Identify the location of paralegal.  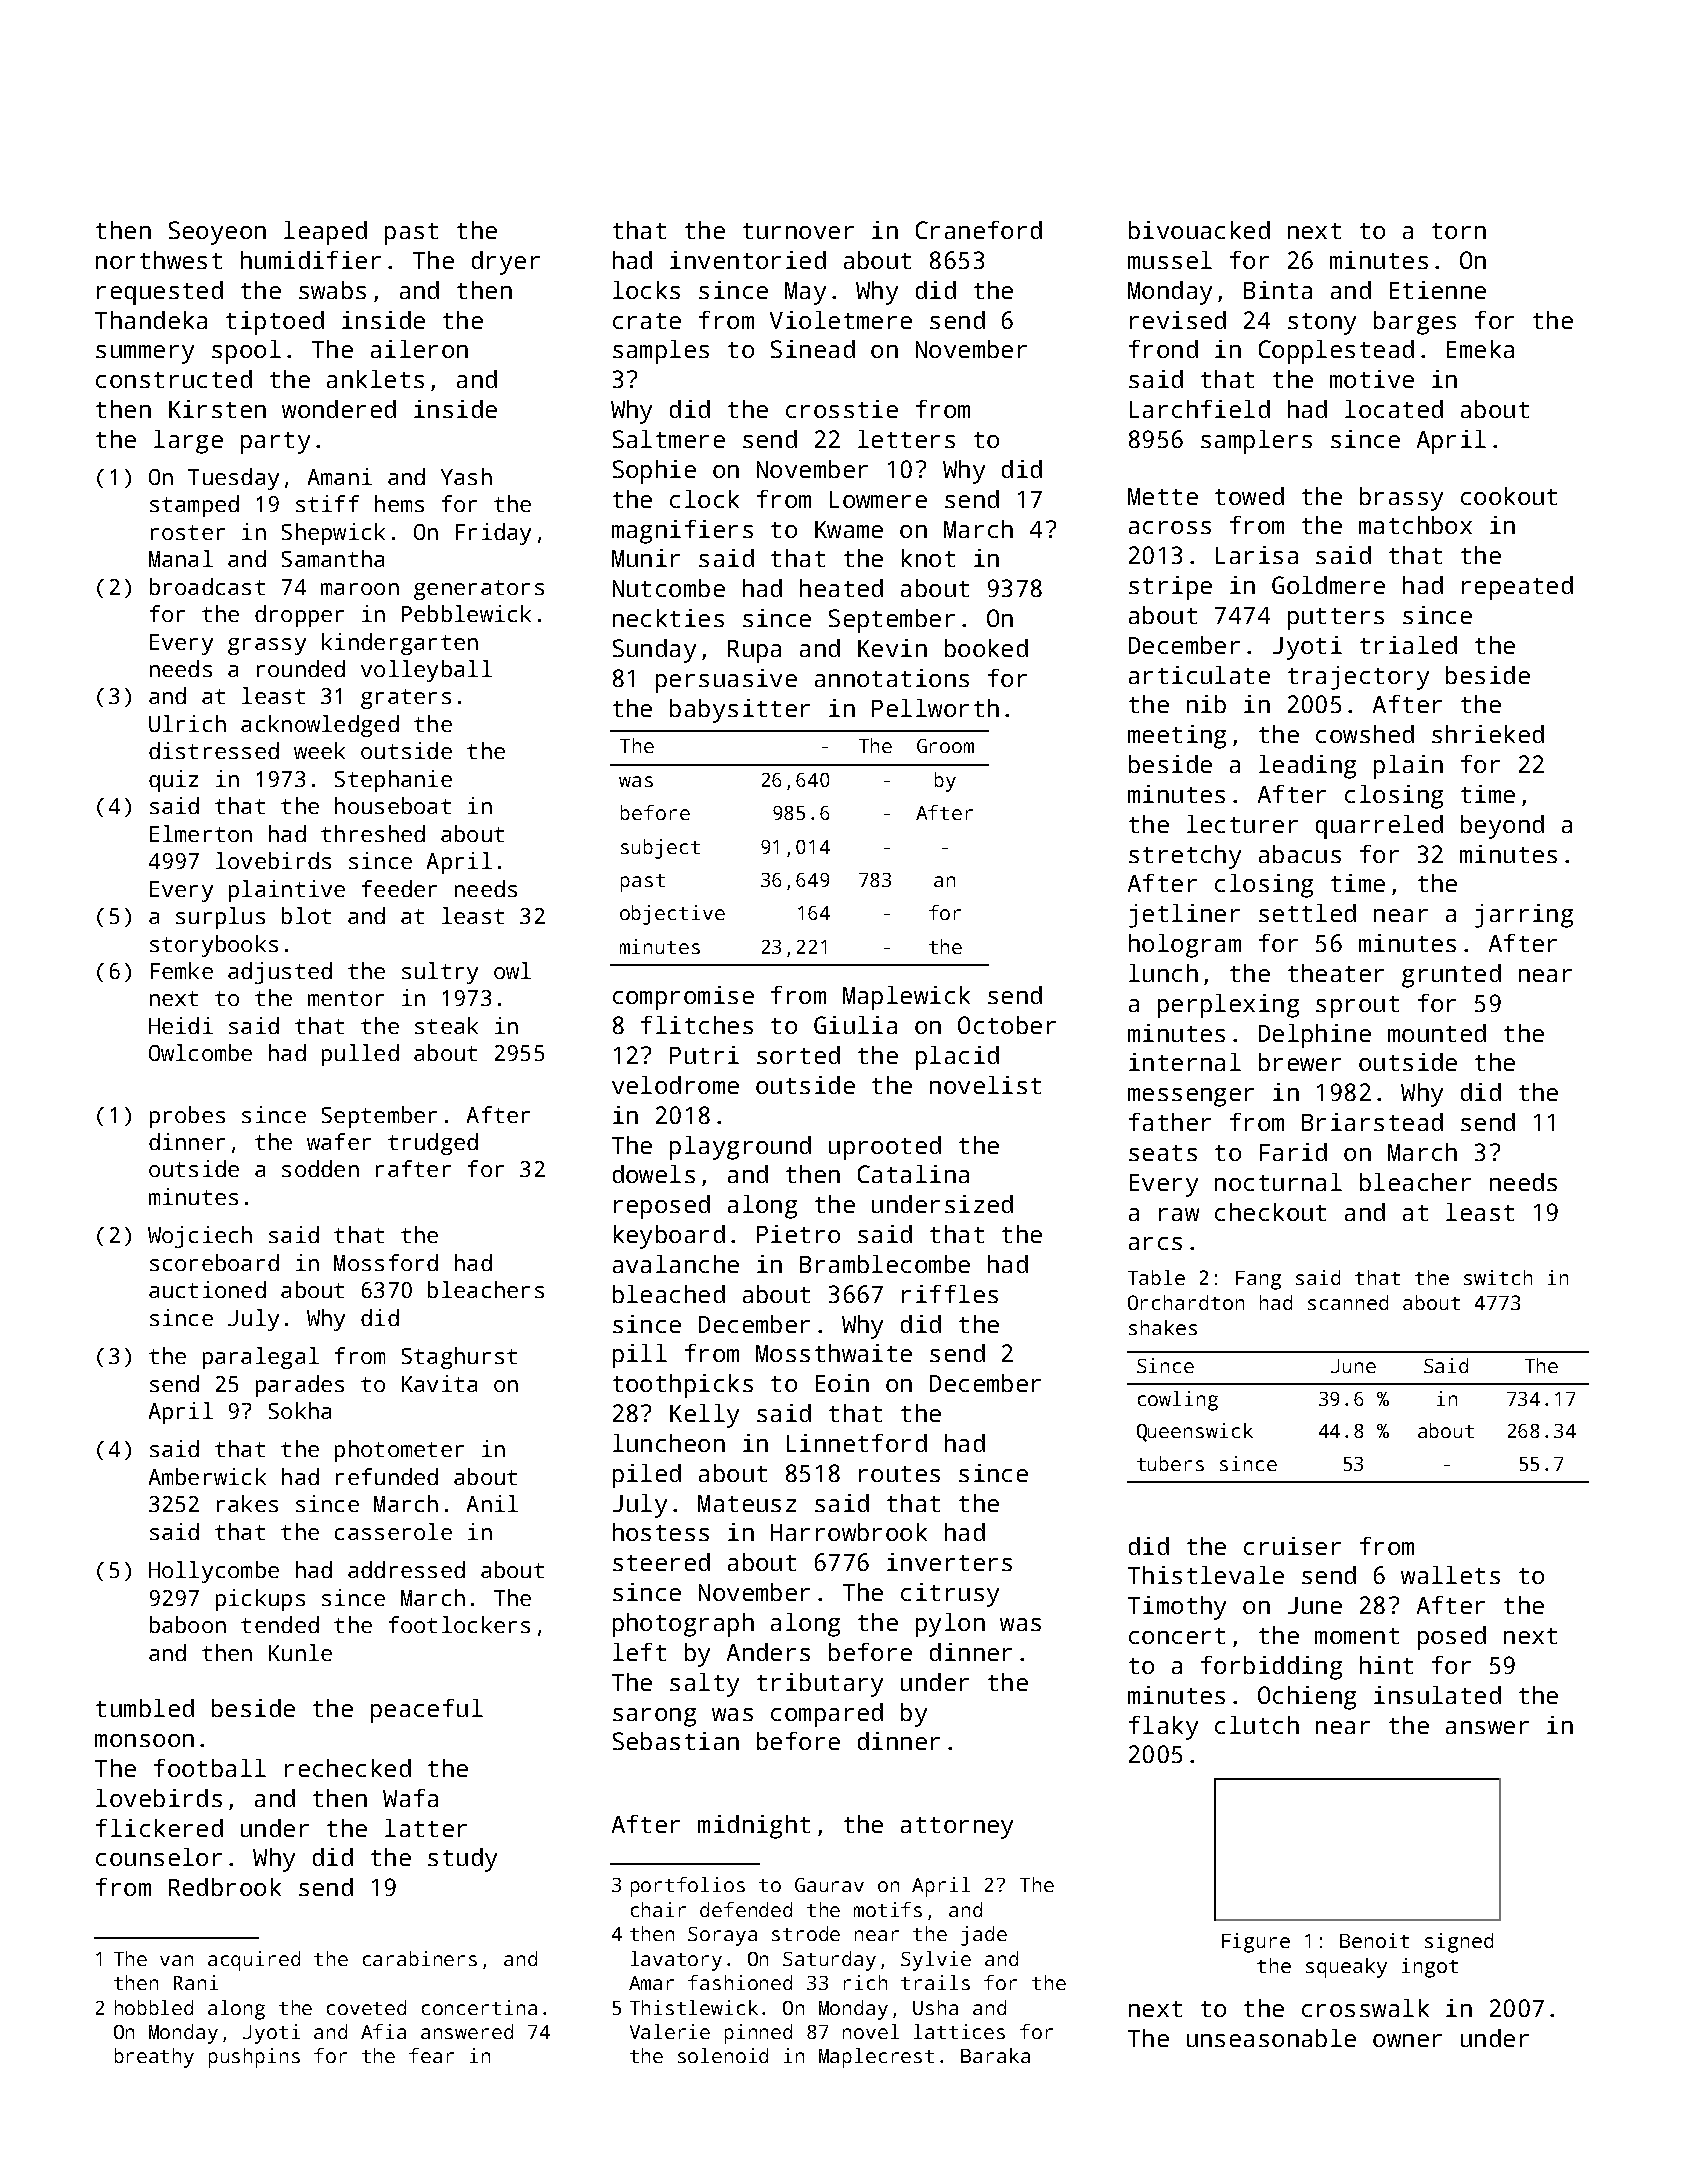
(261, 1358).
